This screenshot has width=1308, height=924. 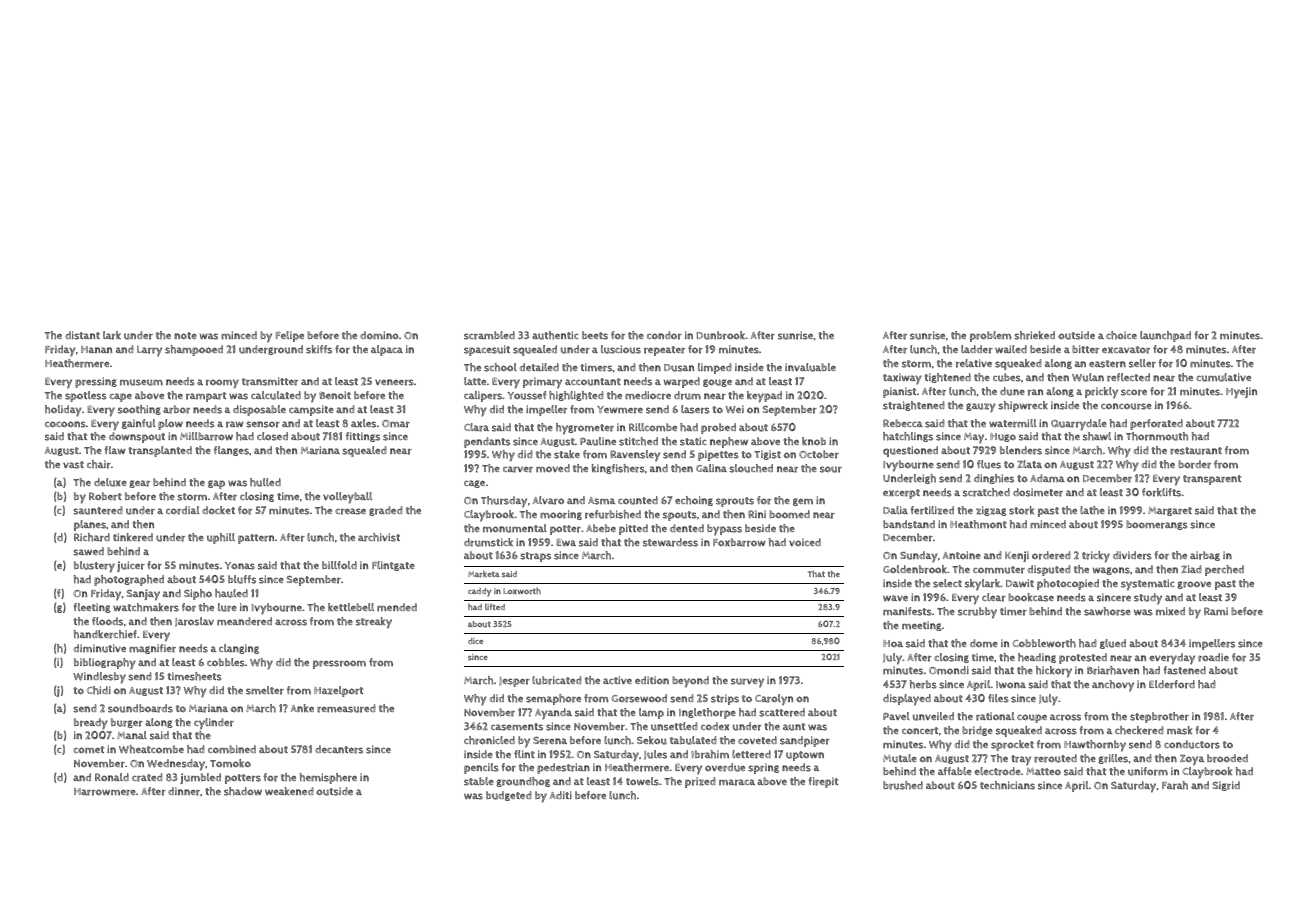 What do you see at coordinates (335, 395) in the screenshot?
I see `Benoit` at bounding box center [335, 395].
